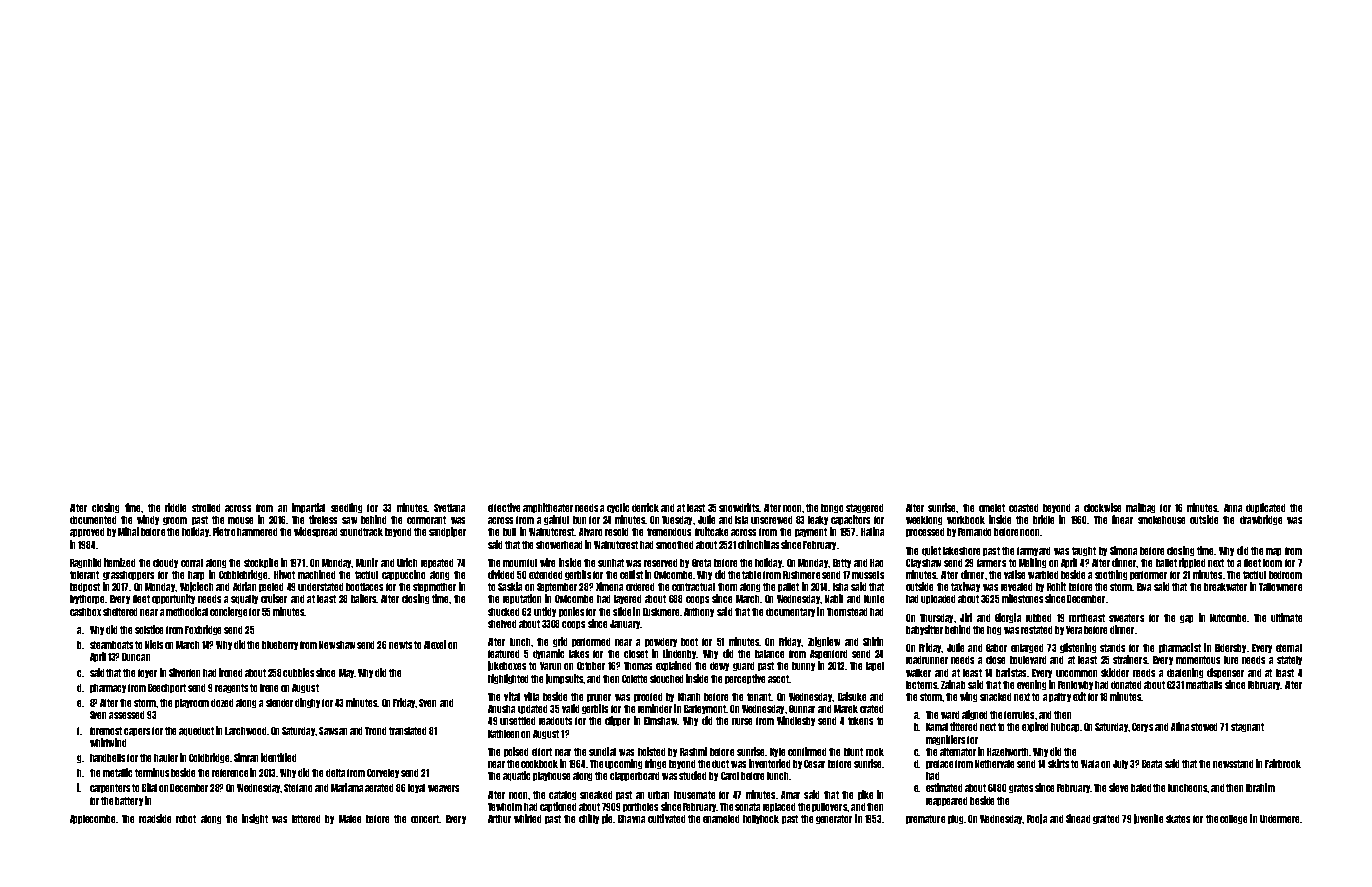 The height and width of the image is (887, 1372). What do you see at coordinates (85, 587) in the image?
I see `bedpost` at bounding box center [85, 587].
